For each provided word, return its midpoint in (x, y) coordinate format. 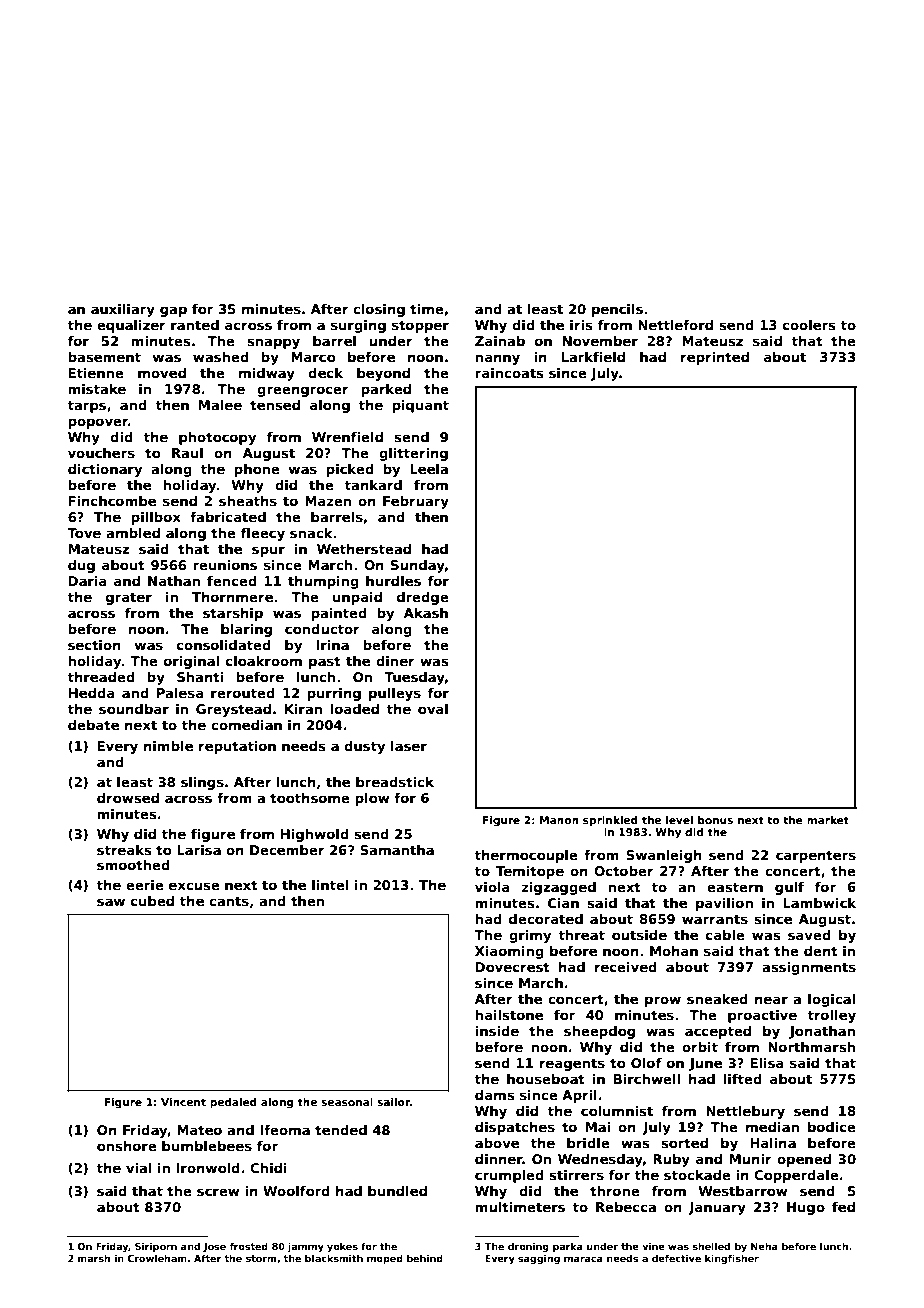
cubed (152, 901)
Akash (426, 613)
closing (379, 310)
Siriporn (156, 1247)
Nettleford (675, 325)
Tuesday (414, 678)
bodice (832, 1127)
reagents (572, 1064)
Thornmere (232, 597)
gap (173, 311)
